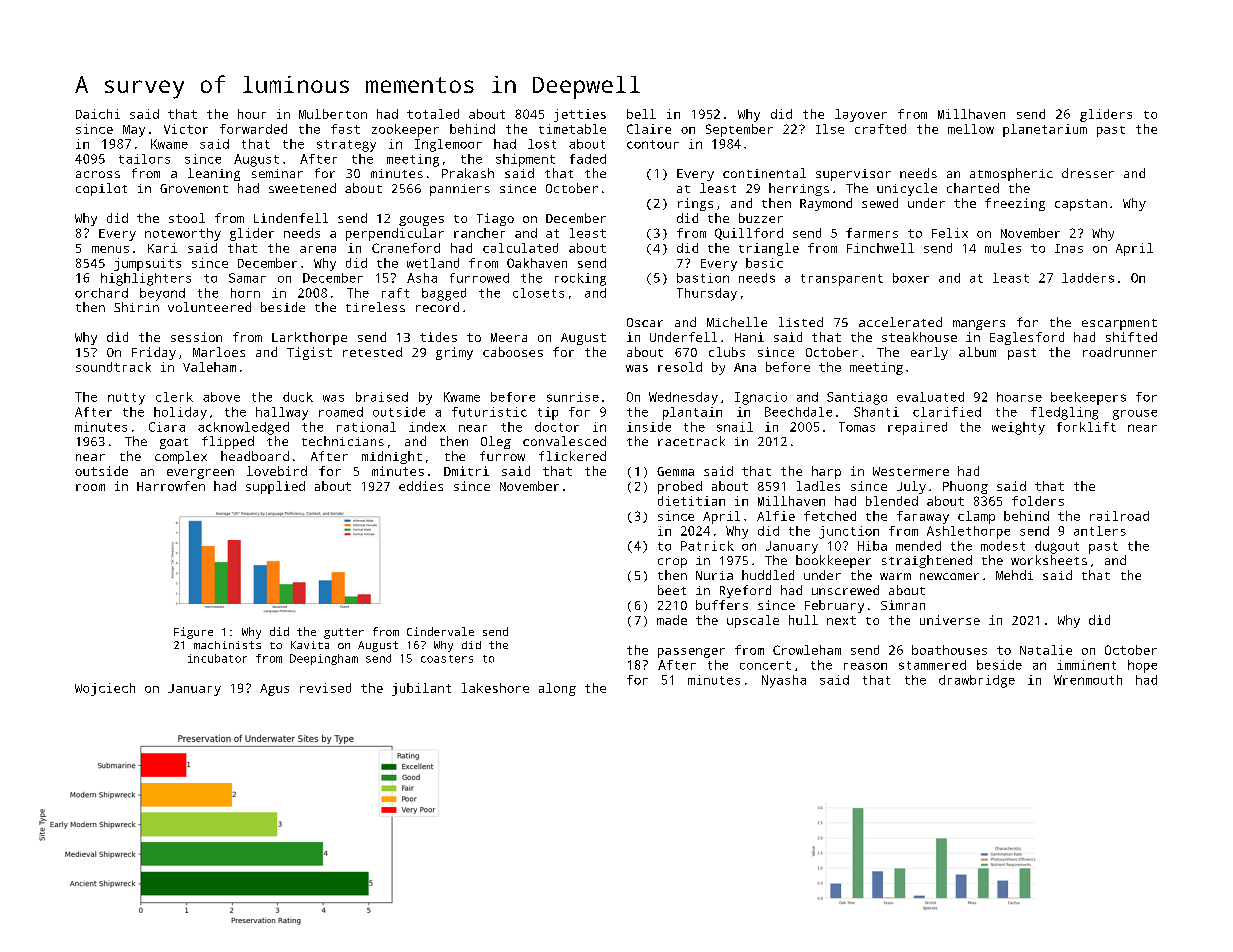 This document has height=952, width=1233. I want to click on tailors, so click(144, 159).
